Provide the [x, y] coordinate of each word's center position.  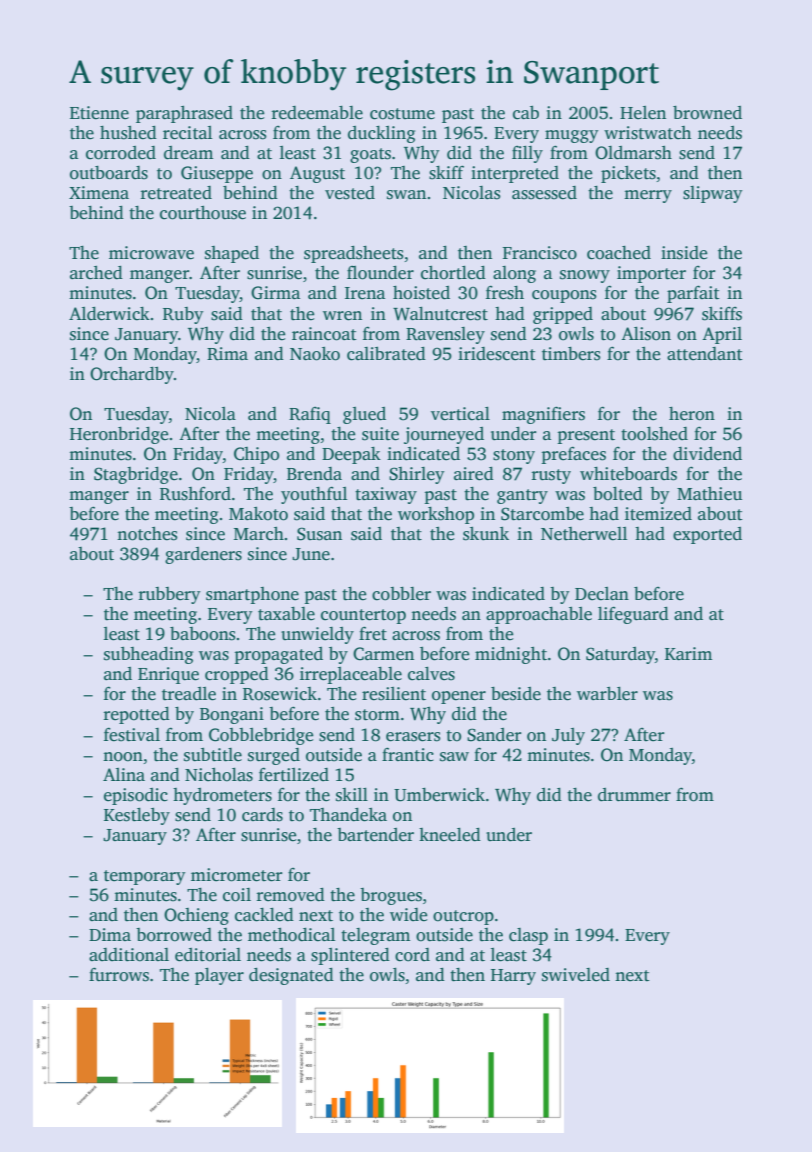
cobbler [401, 594]
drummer [634, 795]
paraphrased [184, 114]
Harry [513, 977]
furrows [119, 974]
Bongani [232, 715]
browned [707, 113]
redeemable [317, 113]
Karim [688, 653]
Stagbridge [136, 475]
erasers [413, 737]
